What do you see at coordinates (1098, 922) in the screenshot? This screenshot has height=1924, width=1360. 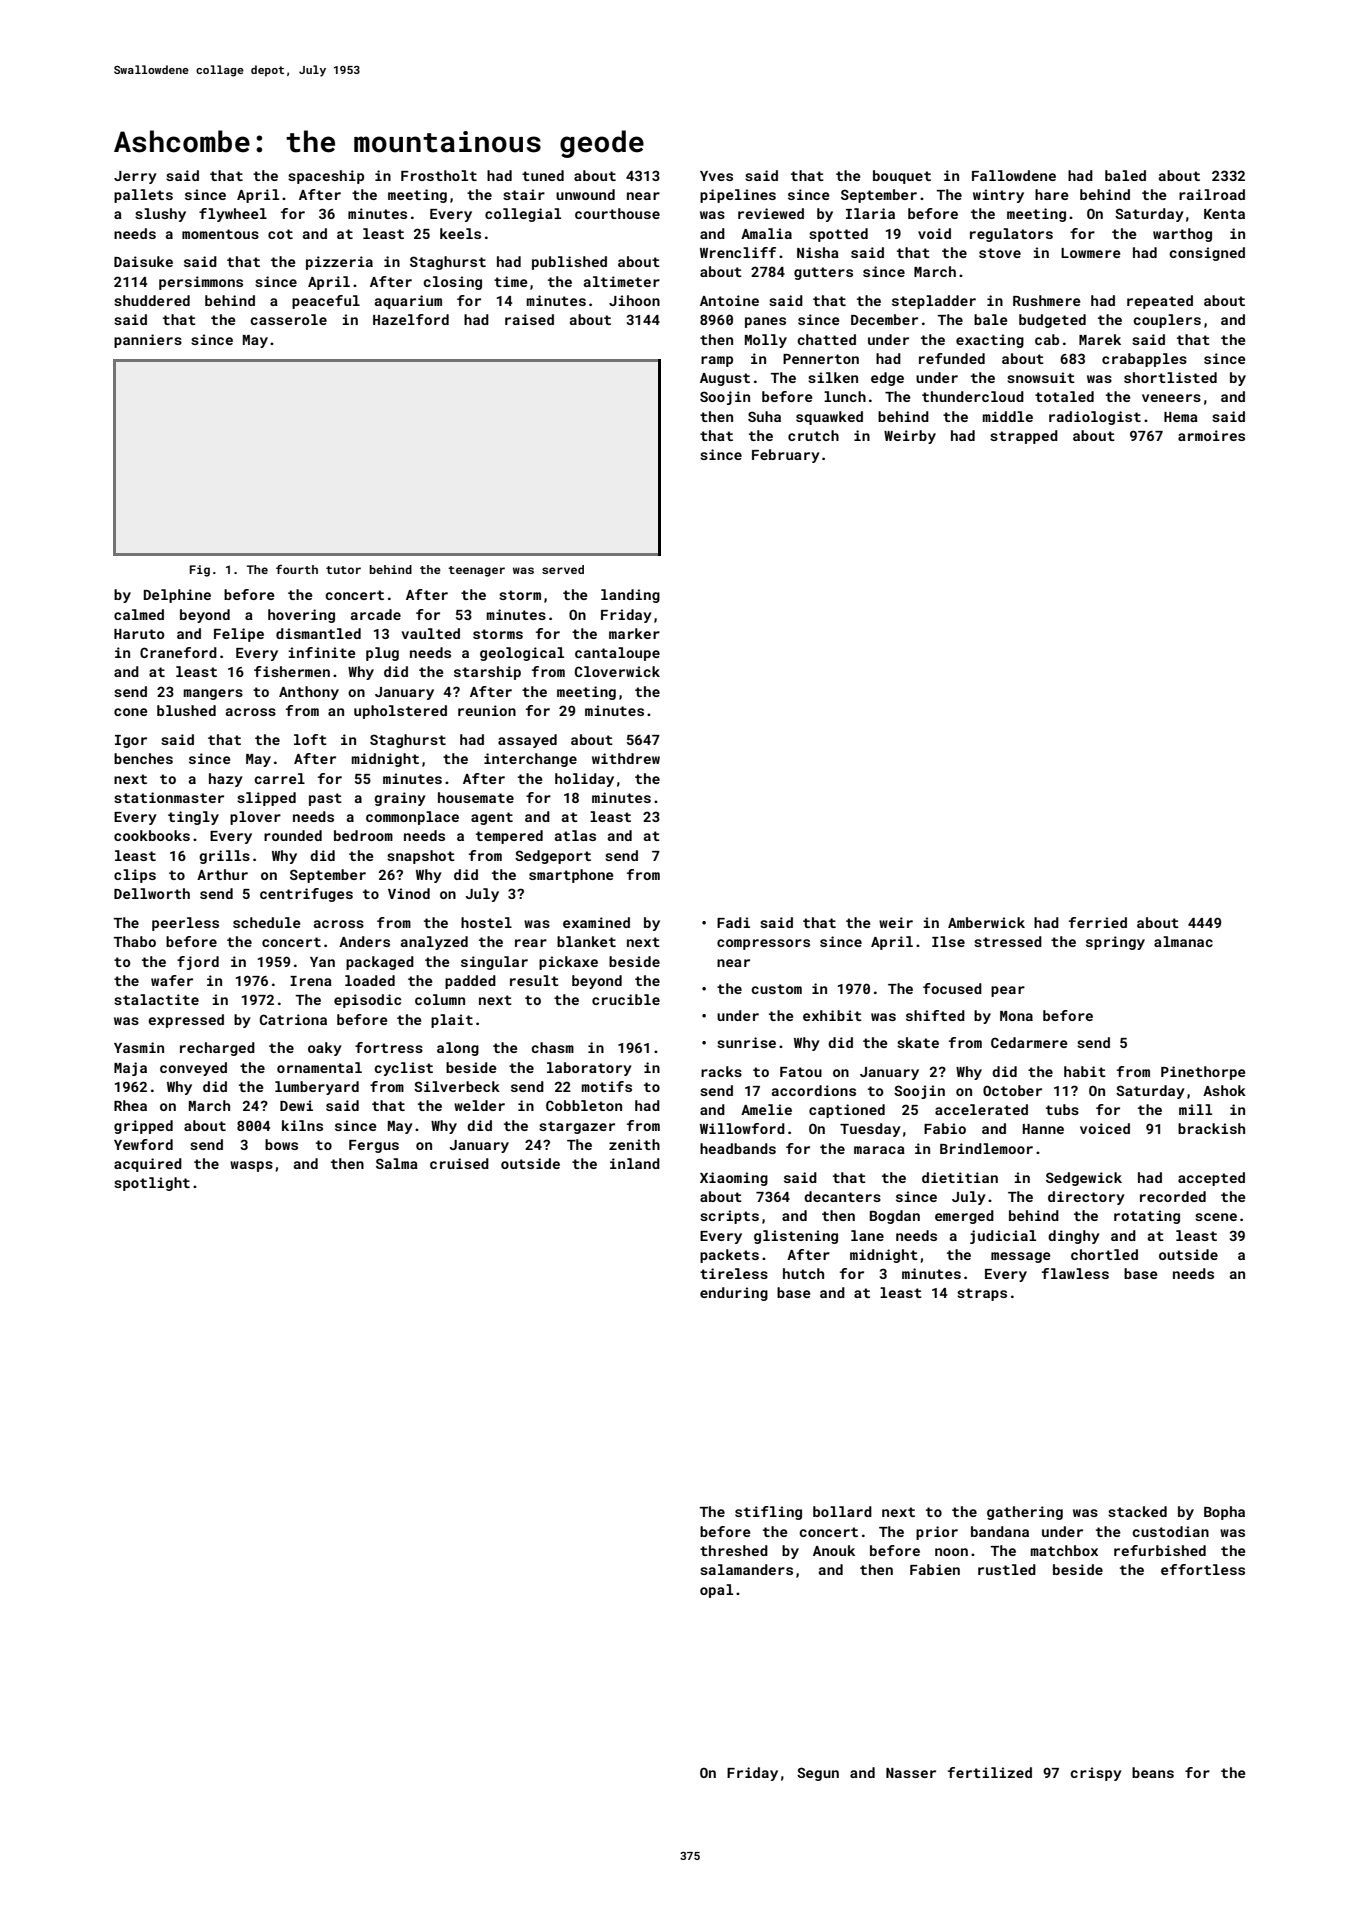 I see `ferried` at bounding box center [1098, 922].
